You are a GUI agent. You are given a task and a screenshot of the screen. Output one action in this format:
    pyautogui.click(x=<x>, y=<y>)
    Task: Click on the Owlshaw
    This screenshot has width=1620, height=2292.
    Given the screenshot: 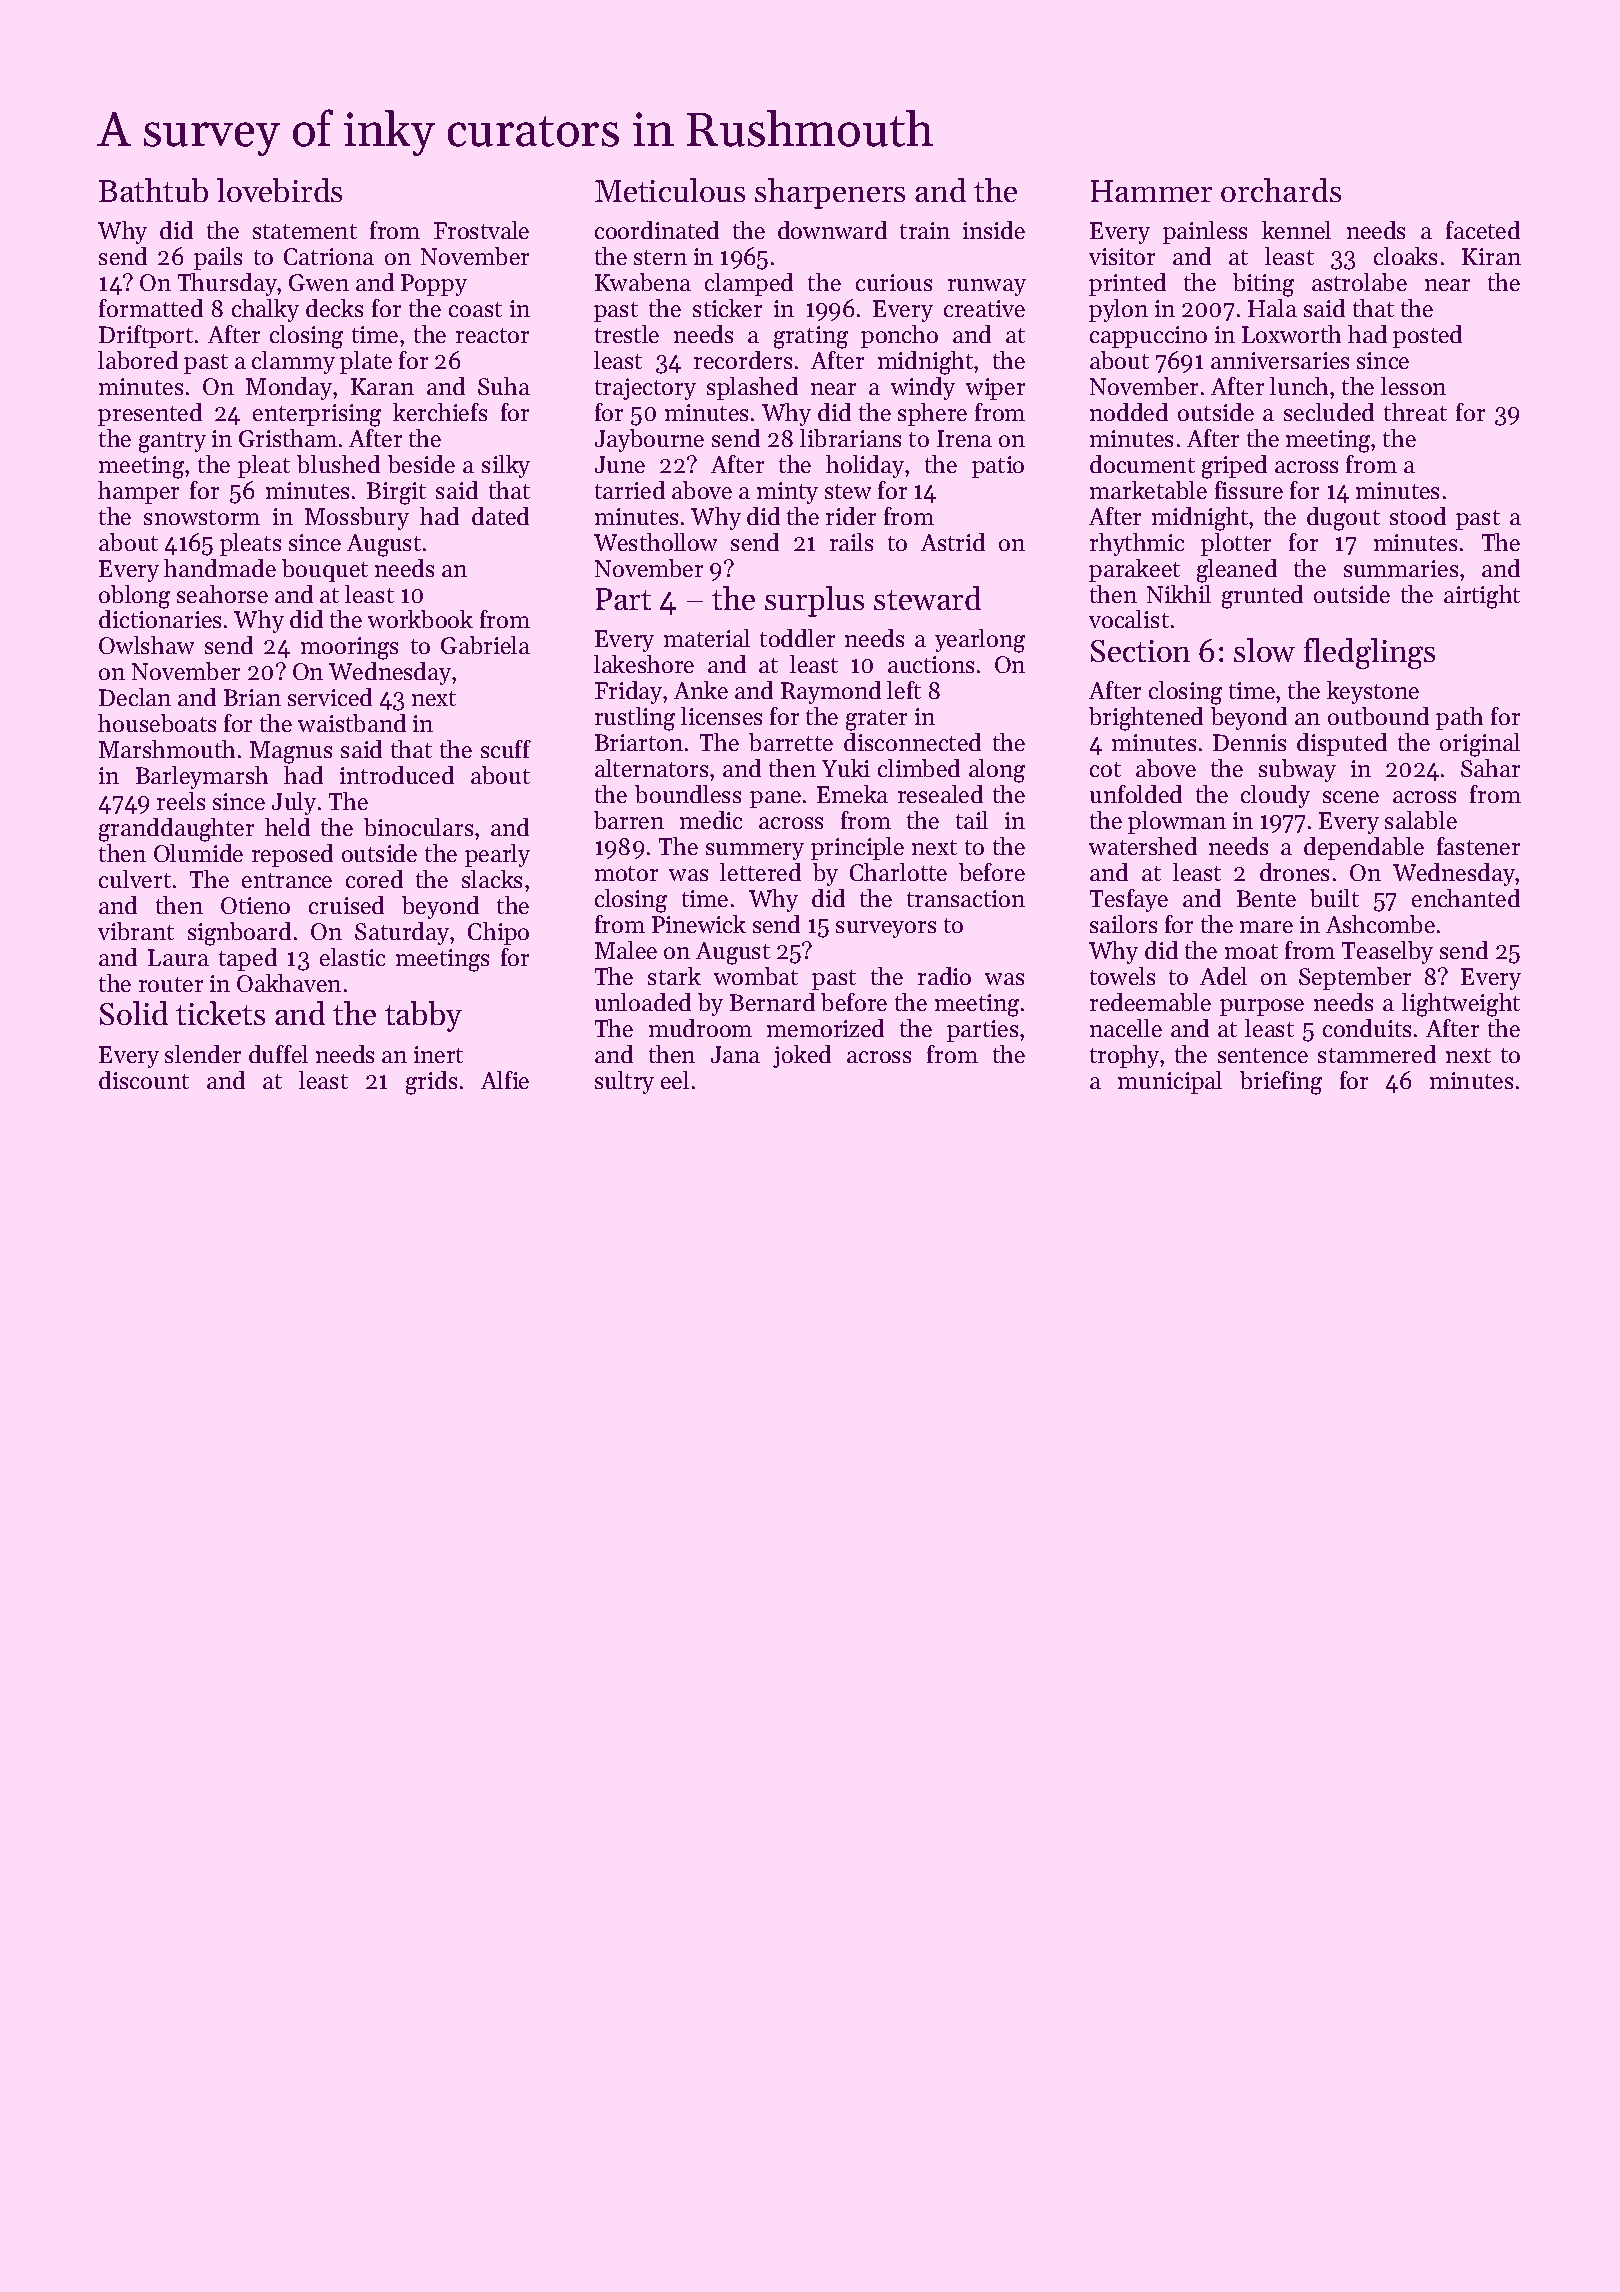 What is the action you would take?
    pyautogui.click(x=146, y=645)
